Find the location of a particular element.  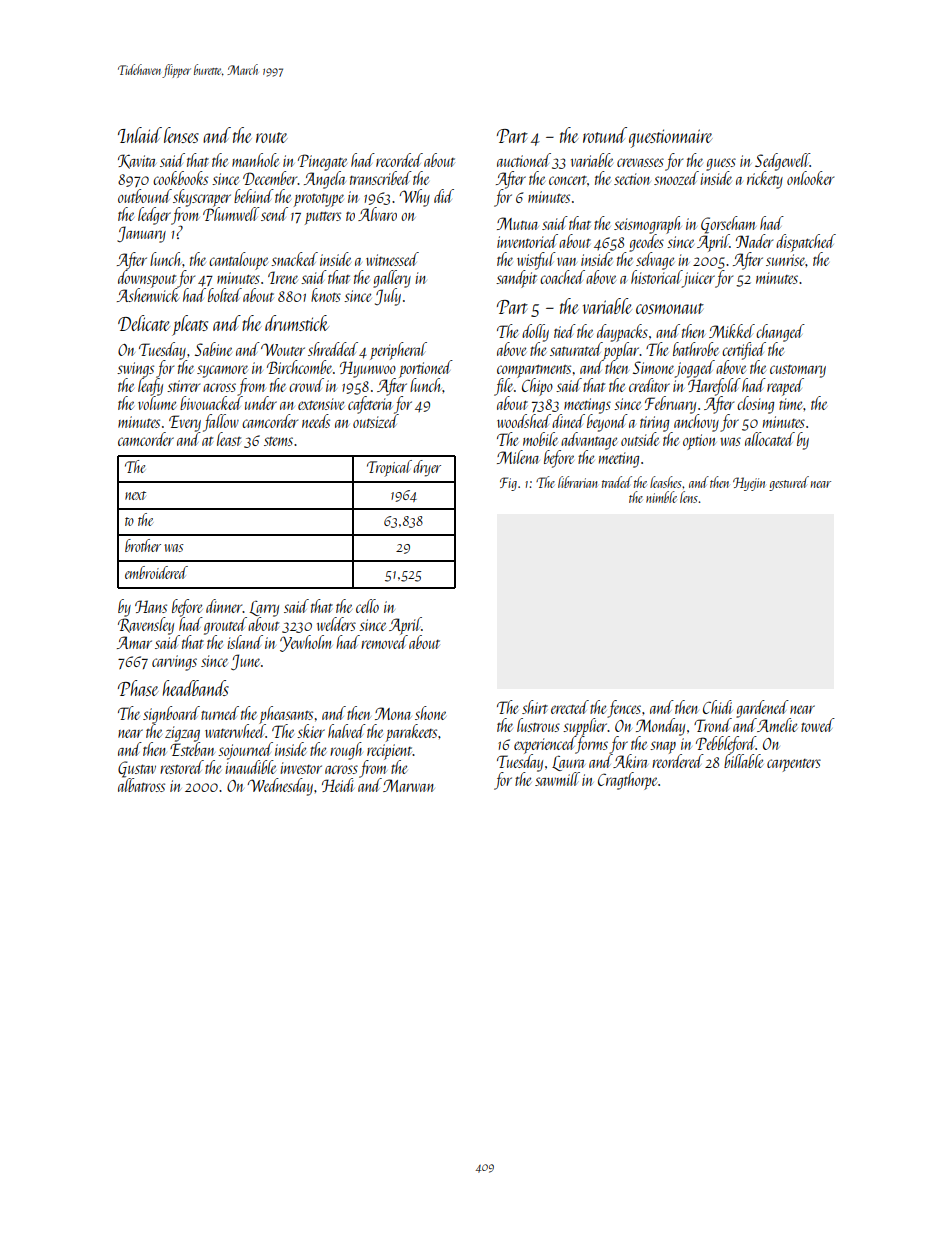

auctioned is located at coordinates (524, 160).
